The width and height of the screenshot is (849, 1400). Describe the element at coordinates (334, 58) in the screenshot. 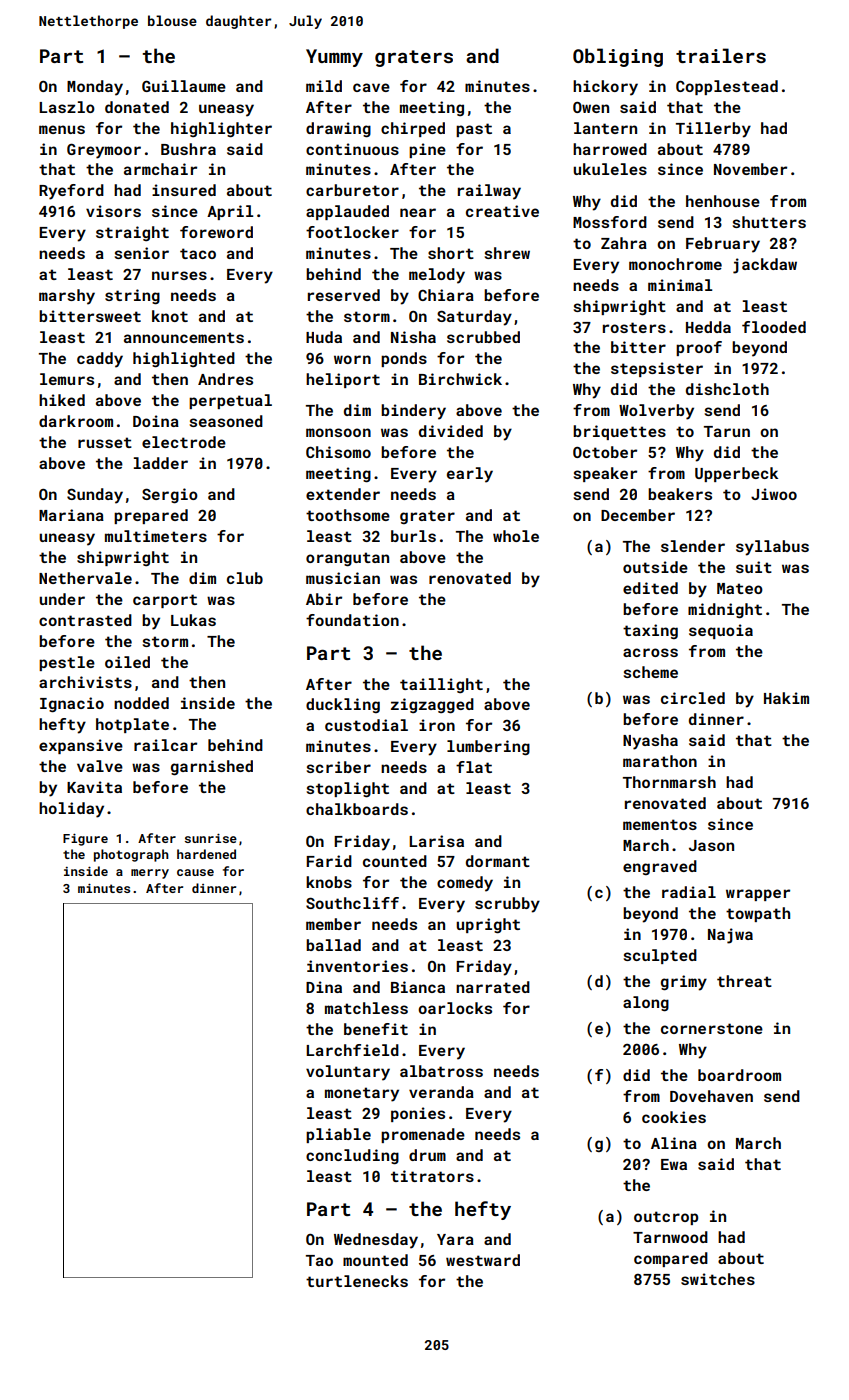

I see `Yummy` at that location.
